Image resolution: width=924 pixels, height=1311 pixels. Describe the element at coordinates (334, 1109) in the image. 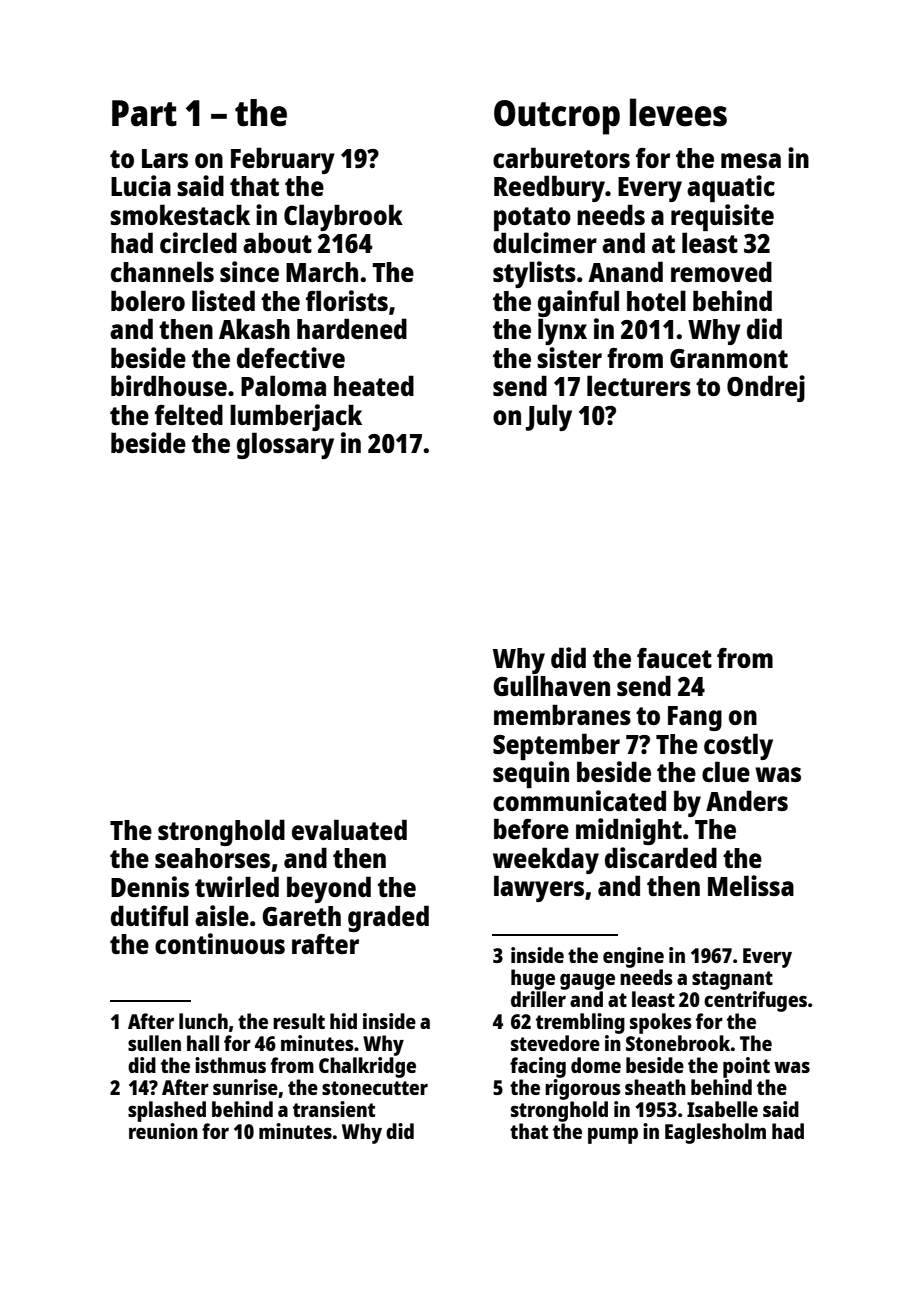

I see `transient` at that location.
